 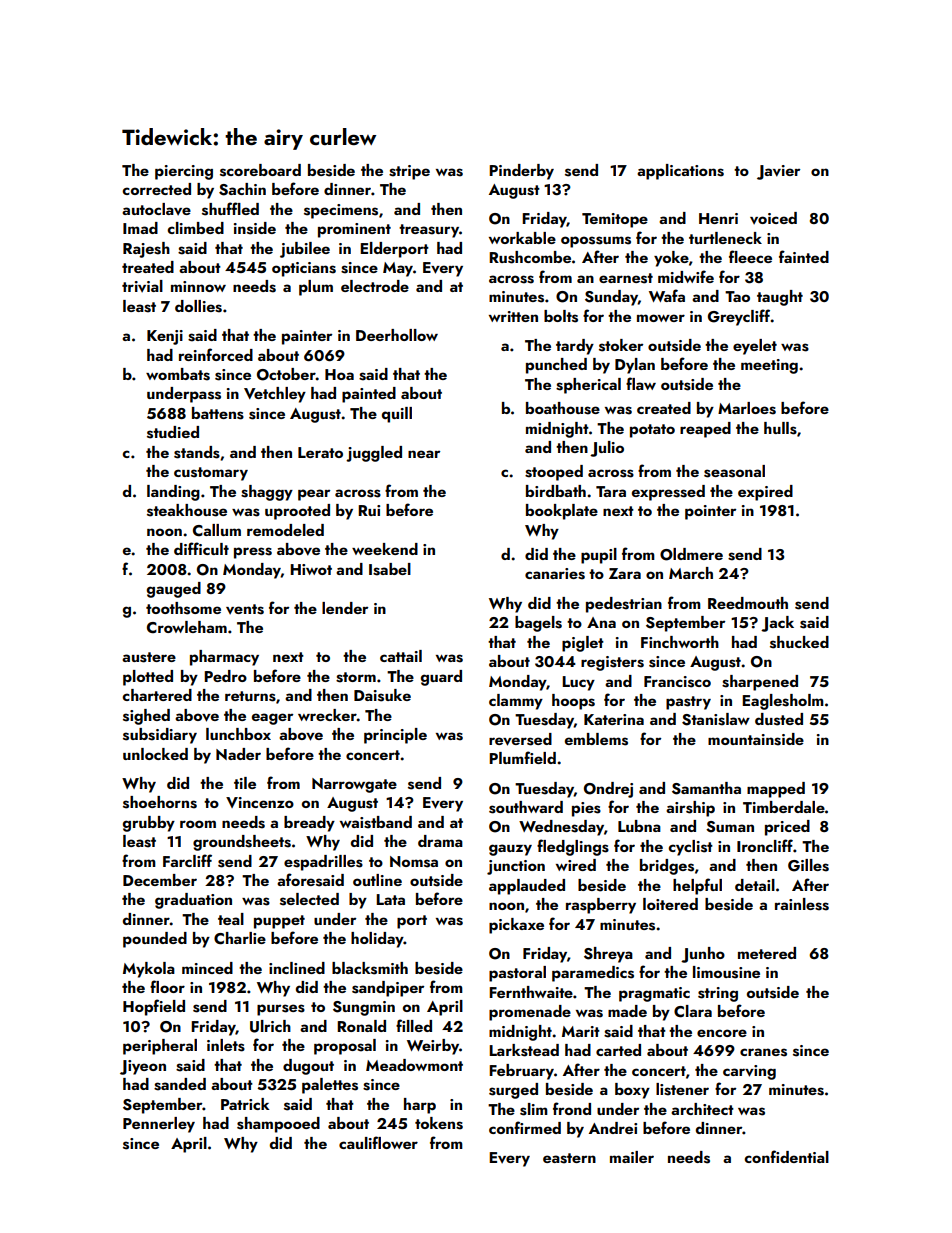 What do you see at coordinates (149, 970) in the screenshot?
I see `Mykola` at bounding box center [149, 970].
